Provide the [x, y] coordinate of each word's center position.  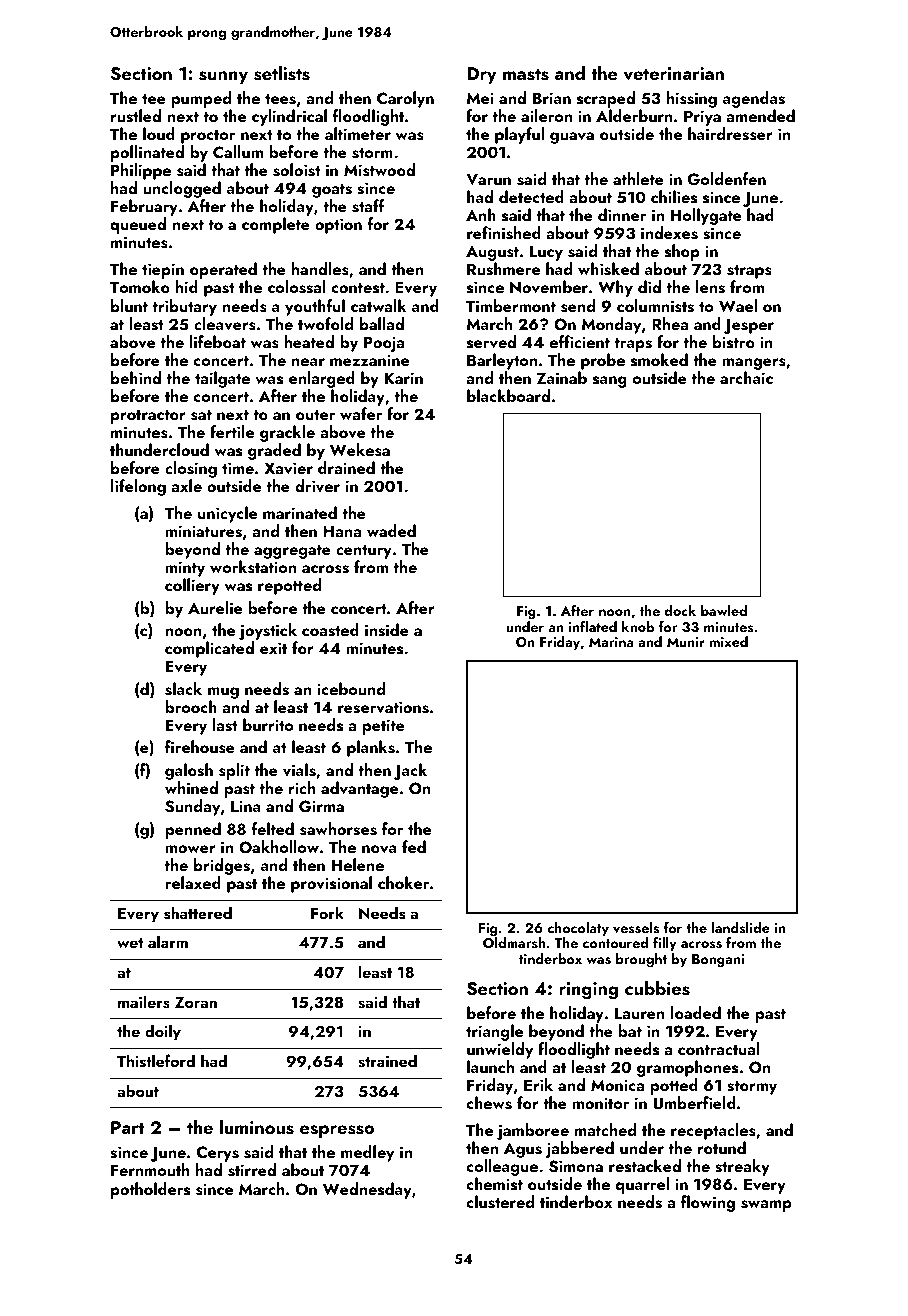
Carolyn [405, 99]
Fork [327, 912]
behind [136, 377]
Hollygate [706, 216]
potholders [150, 1190]
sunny [223, 77]
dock [680, 610]
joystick [268, 631]
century [364, 552]
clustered [500, 1202]
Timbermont [511, 305]
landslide [741, 927]
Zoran [196, 1002]
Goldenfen [727, 179]
